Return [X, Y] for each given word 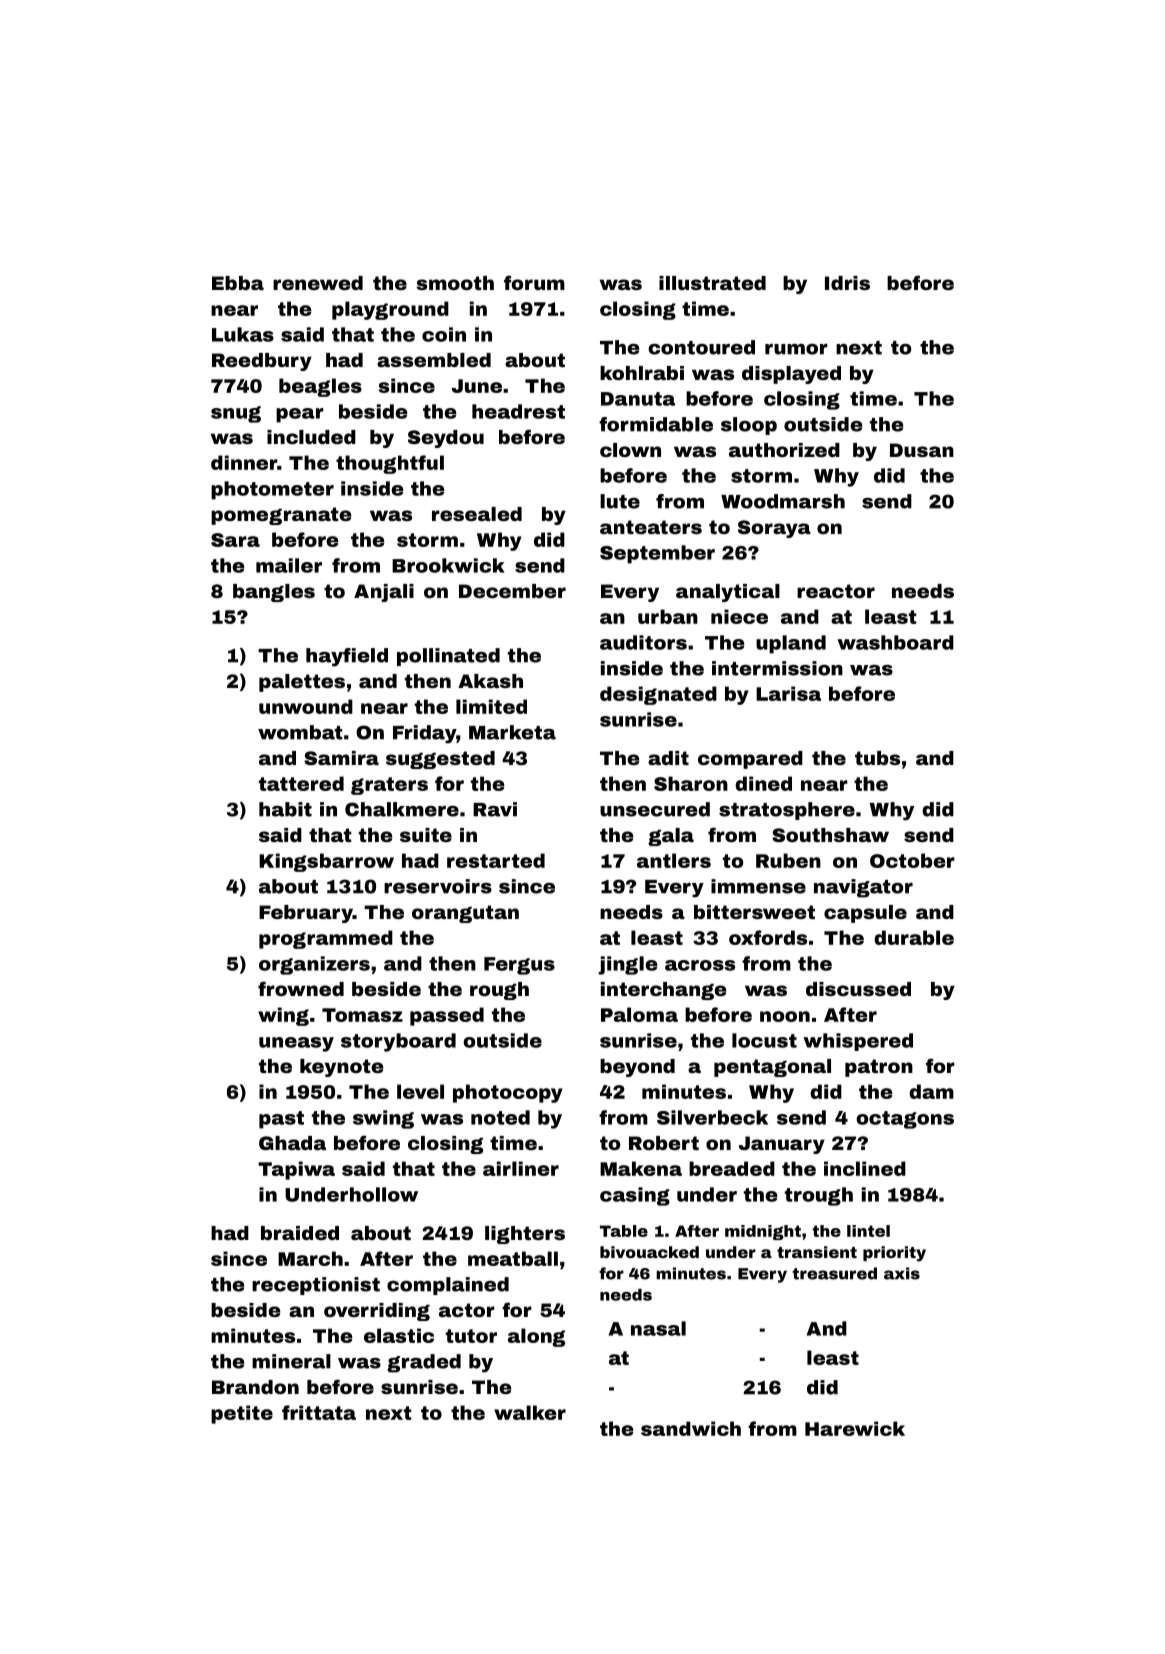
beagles [320, 387]
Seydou [446, 439]
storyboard [398, 1042]
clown [630, 450]
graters [389, 786]
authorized [784, 450]
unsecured [655, 809]
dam [931, 1091]
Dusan [922, 450]
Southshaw [830, 835]
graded [424, 1363]
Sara [235, 540]
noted [500, 1117]
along [536, 1337]
